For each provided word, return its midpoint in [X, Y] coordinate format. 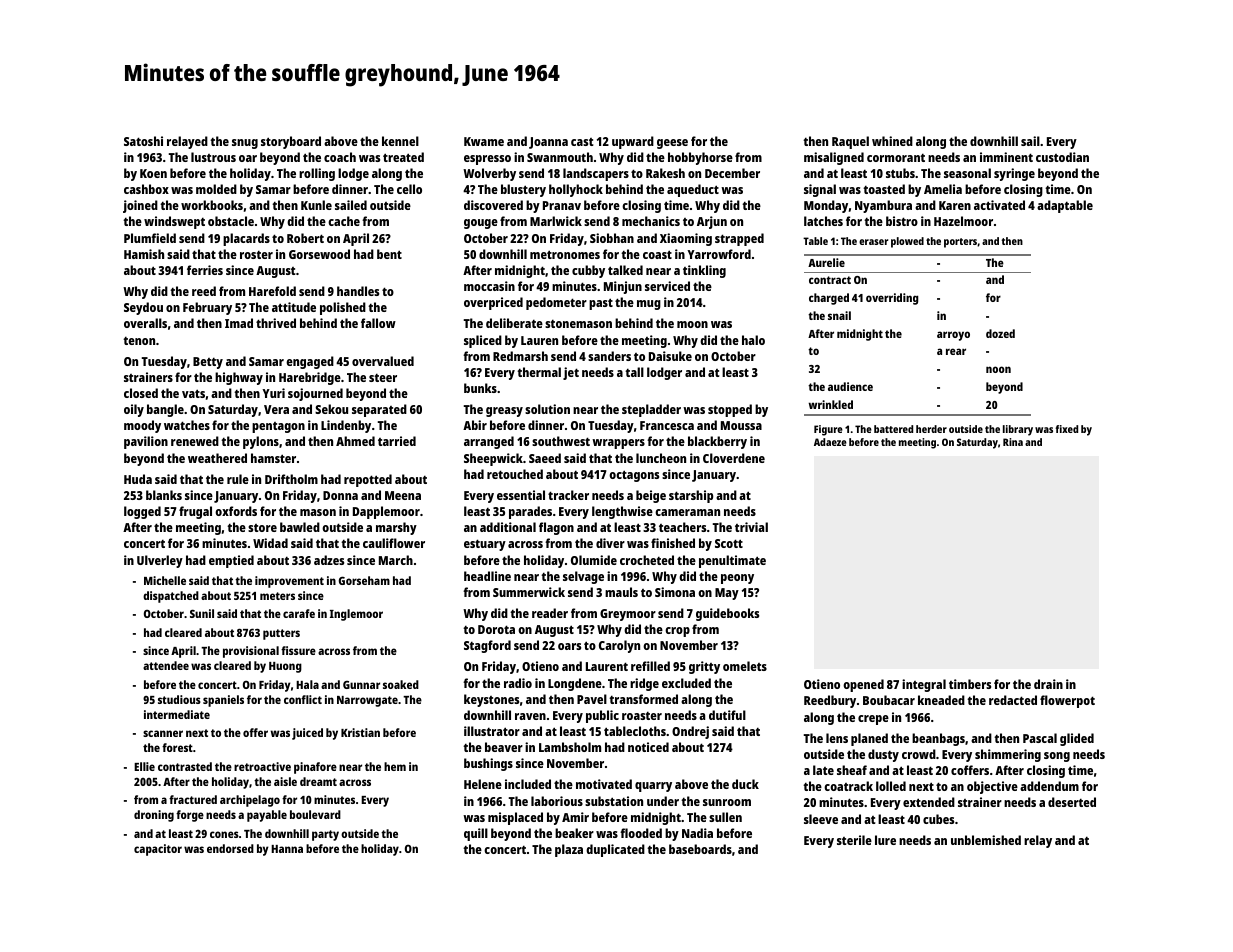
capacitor [158, 850]
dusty [883, 755]
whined [892, 141]
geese [672, 144]
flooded [641, 833]
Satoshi [143, 141]
